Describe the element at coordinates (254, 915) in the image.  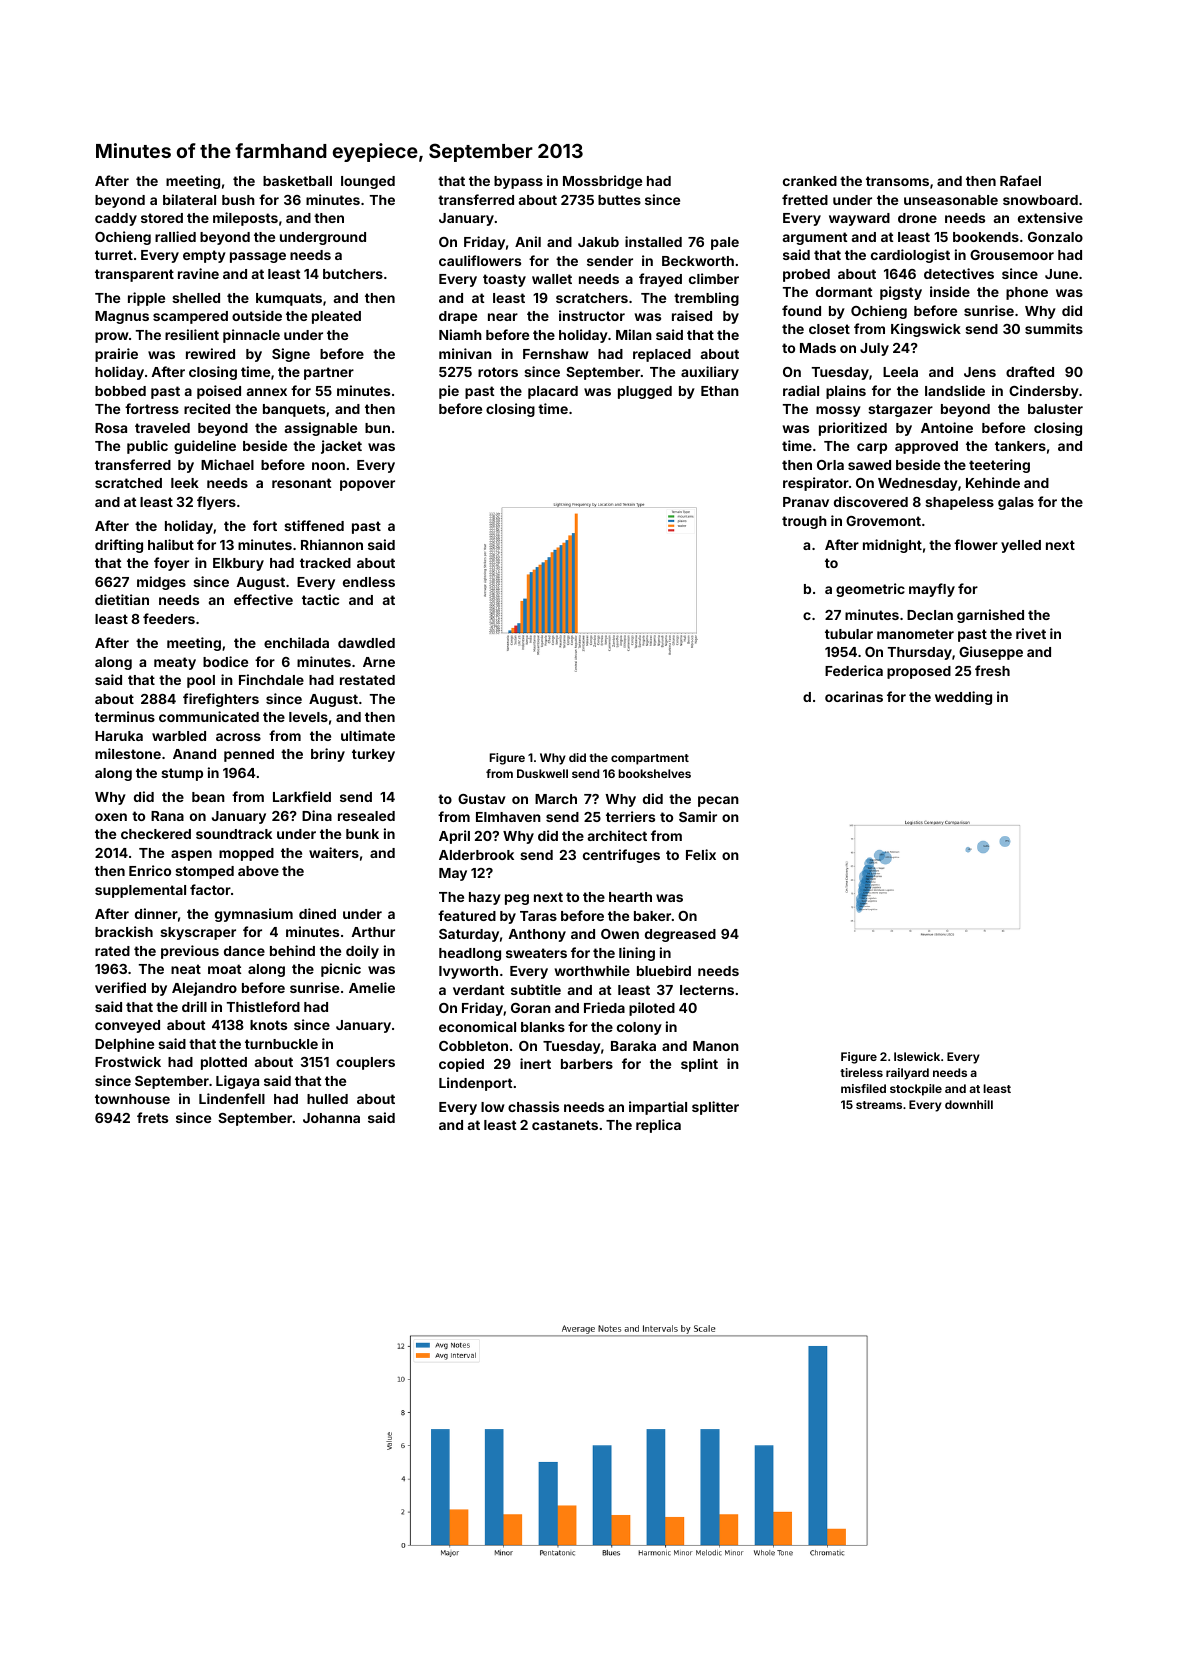
I see `gymnasium` at that location.
